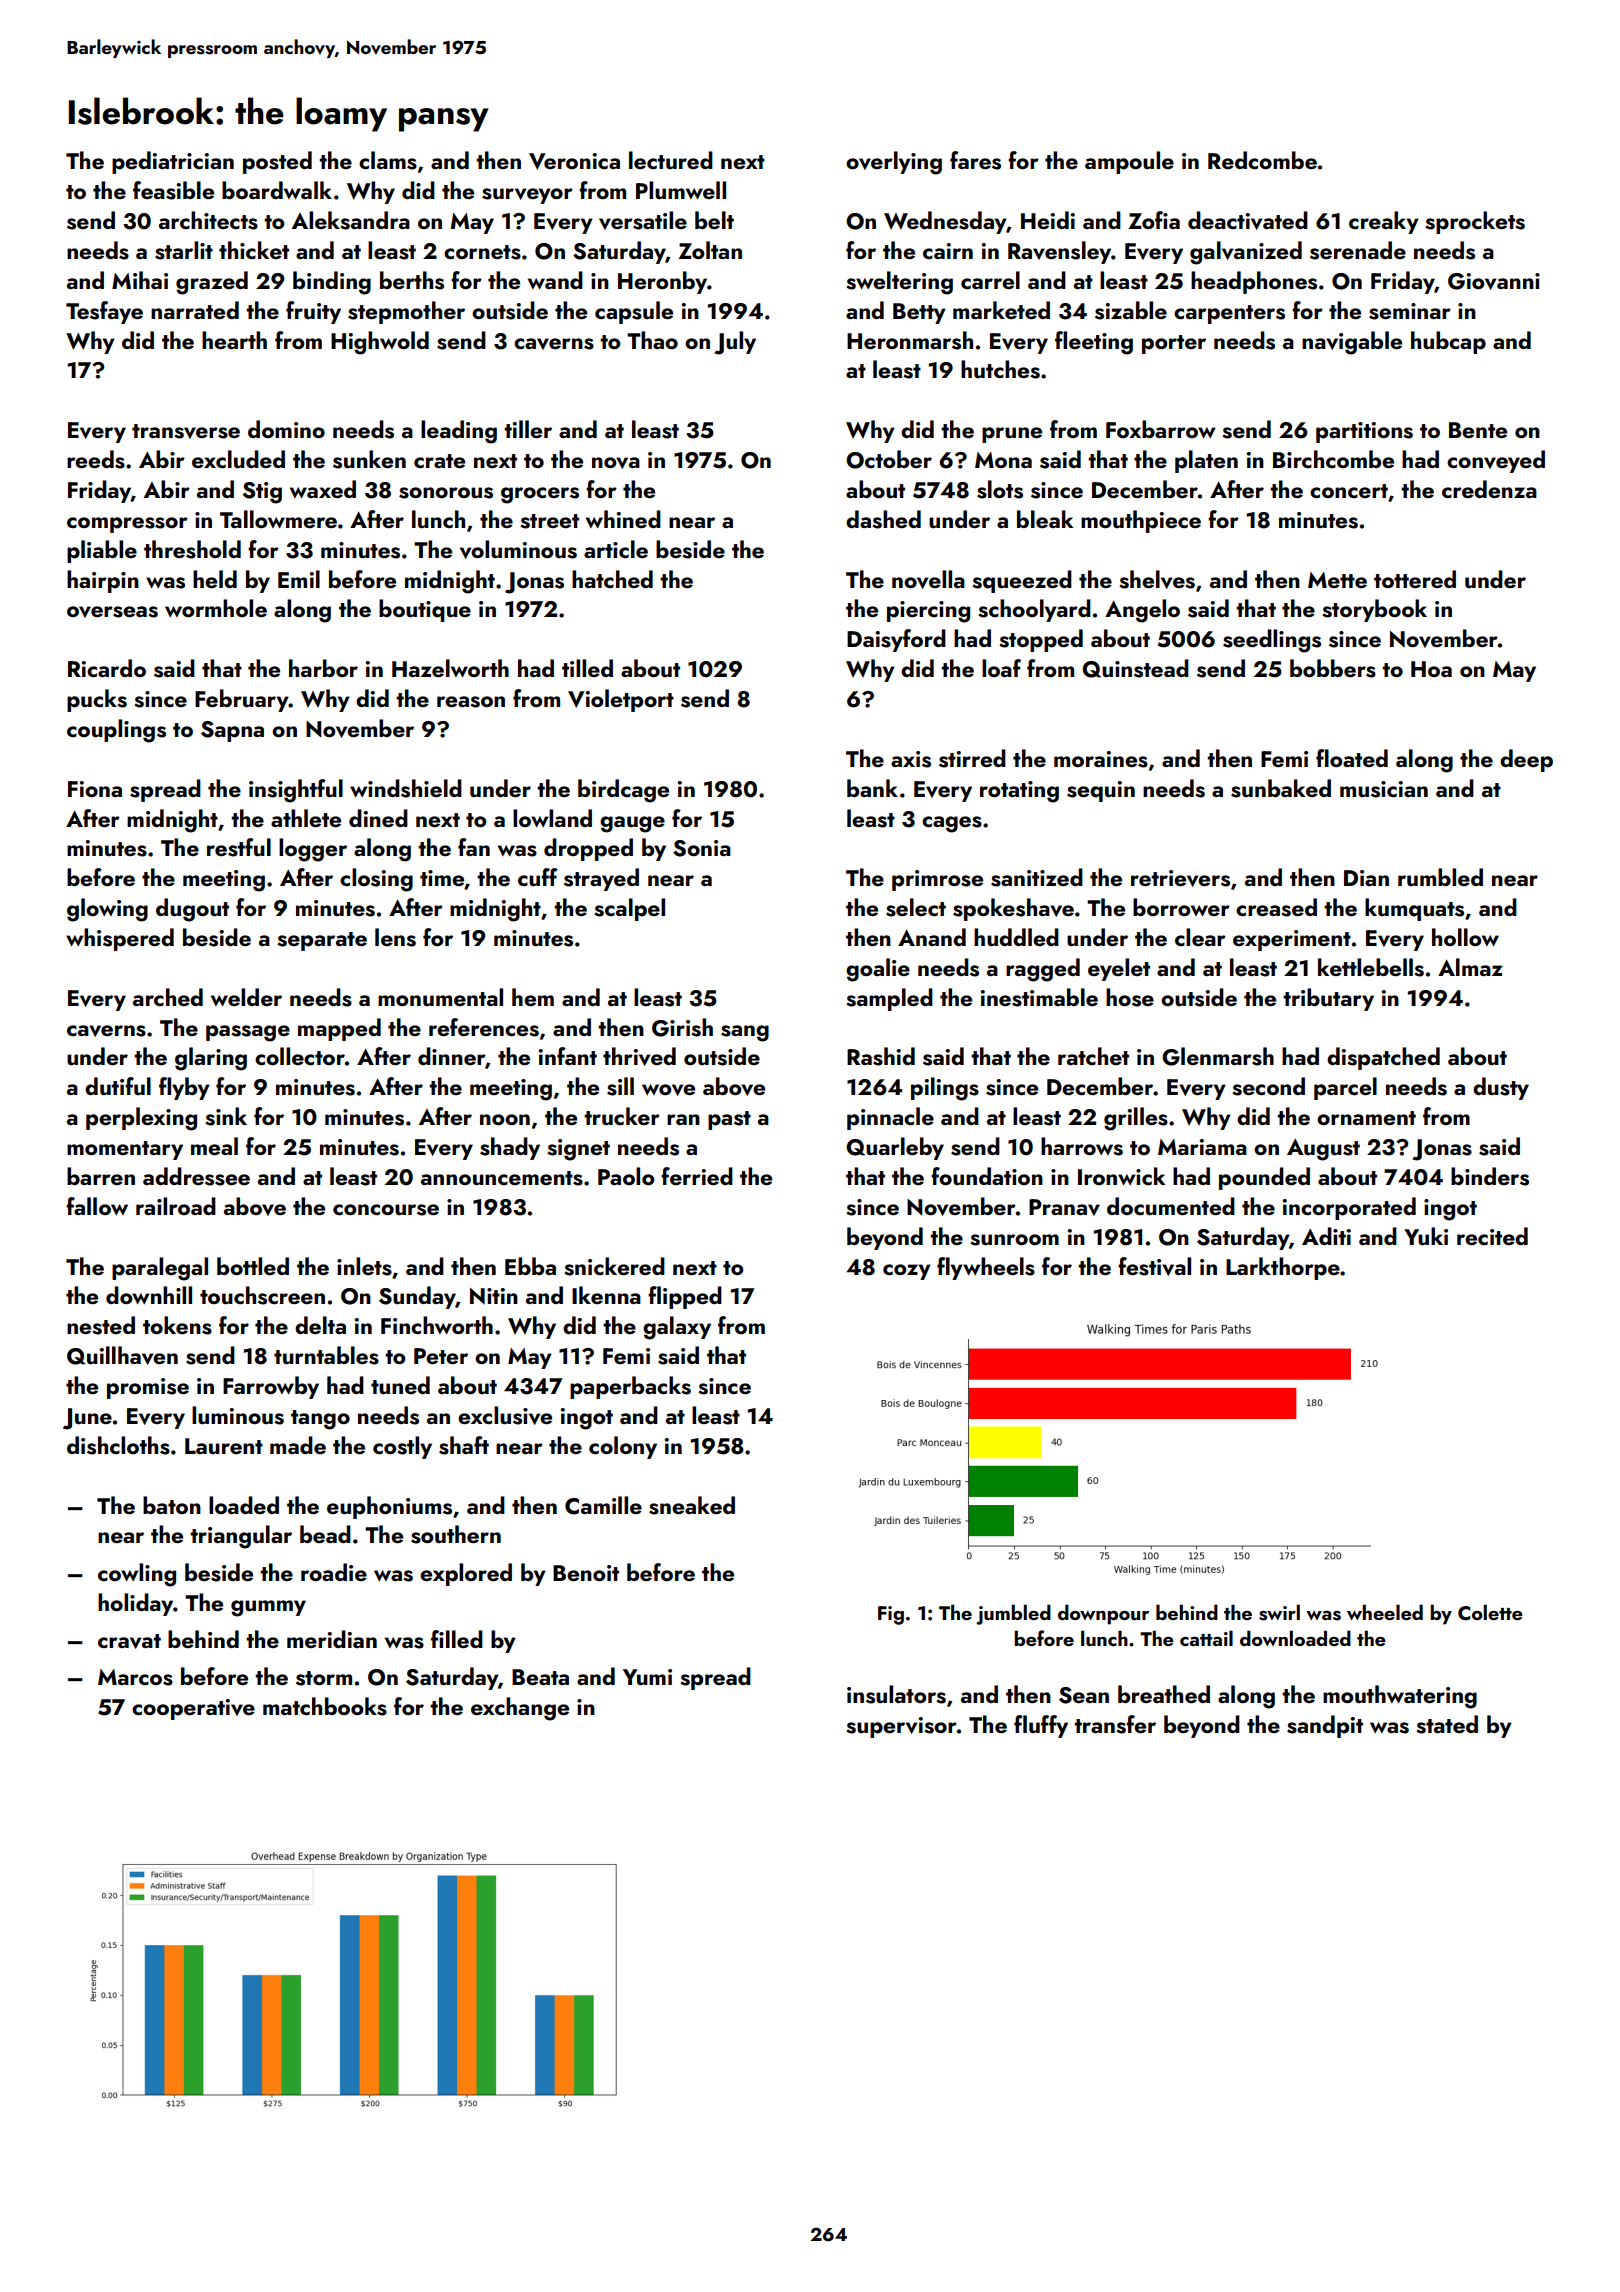  What do you see at coordinates (1262, 160) in the document?
I see `Redcombe` at bounding box center [1262, 160].
